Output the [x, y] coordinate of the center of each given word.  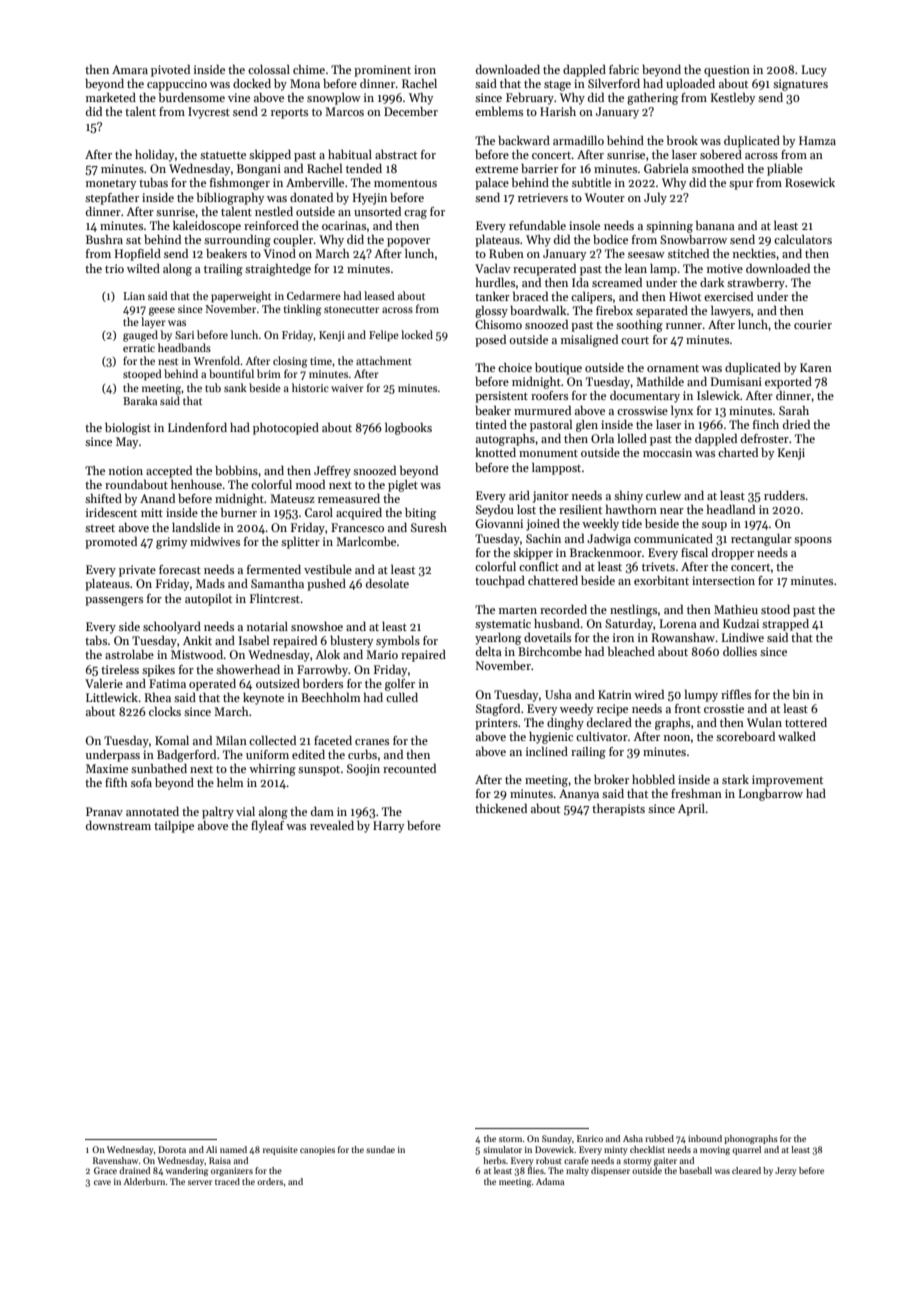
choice [515, 367]
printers [496, 724]
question [727, 71]
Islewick [718, 395]
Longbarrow [771, 795]
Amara [130, 69]
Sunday [557, 1139]
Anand [157, 498]
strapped [785, 625]
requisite [280, 1150]
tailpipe [174, 827]
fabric [624, 69]
